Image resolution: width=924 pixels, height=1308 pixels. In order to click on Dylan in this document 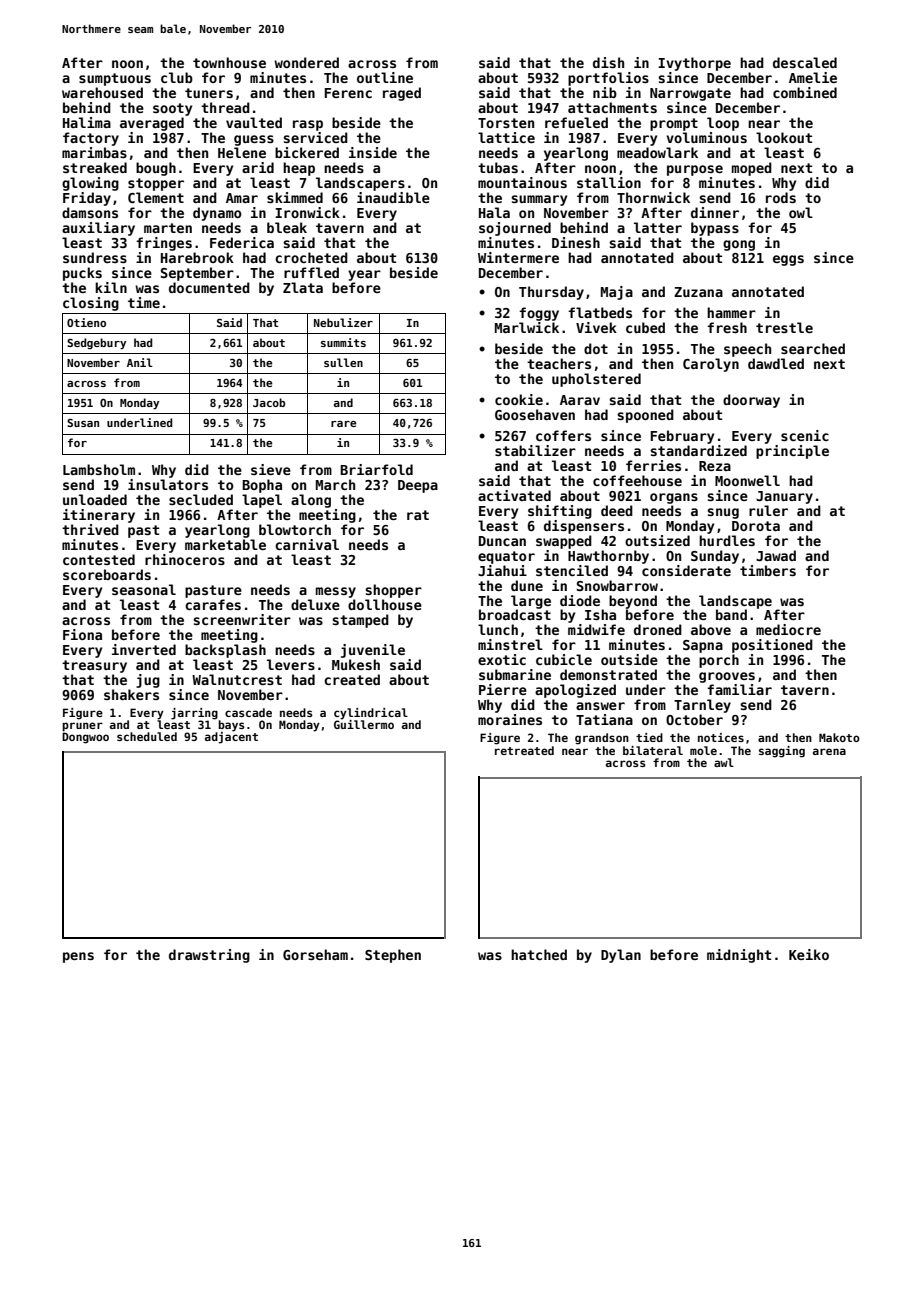, I will do `click(621, 956)`.
